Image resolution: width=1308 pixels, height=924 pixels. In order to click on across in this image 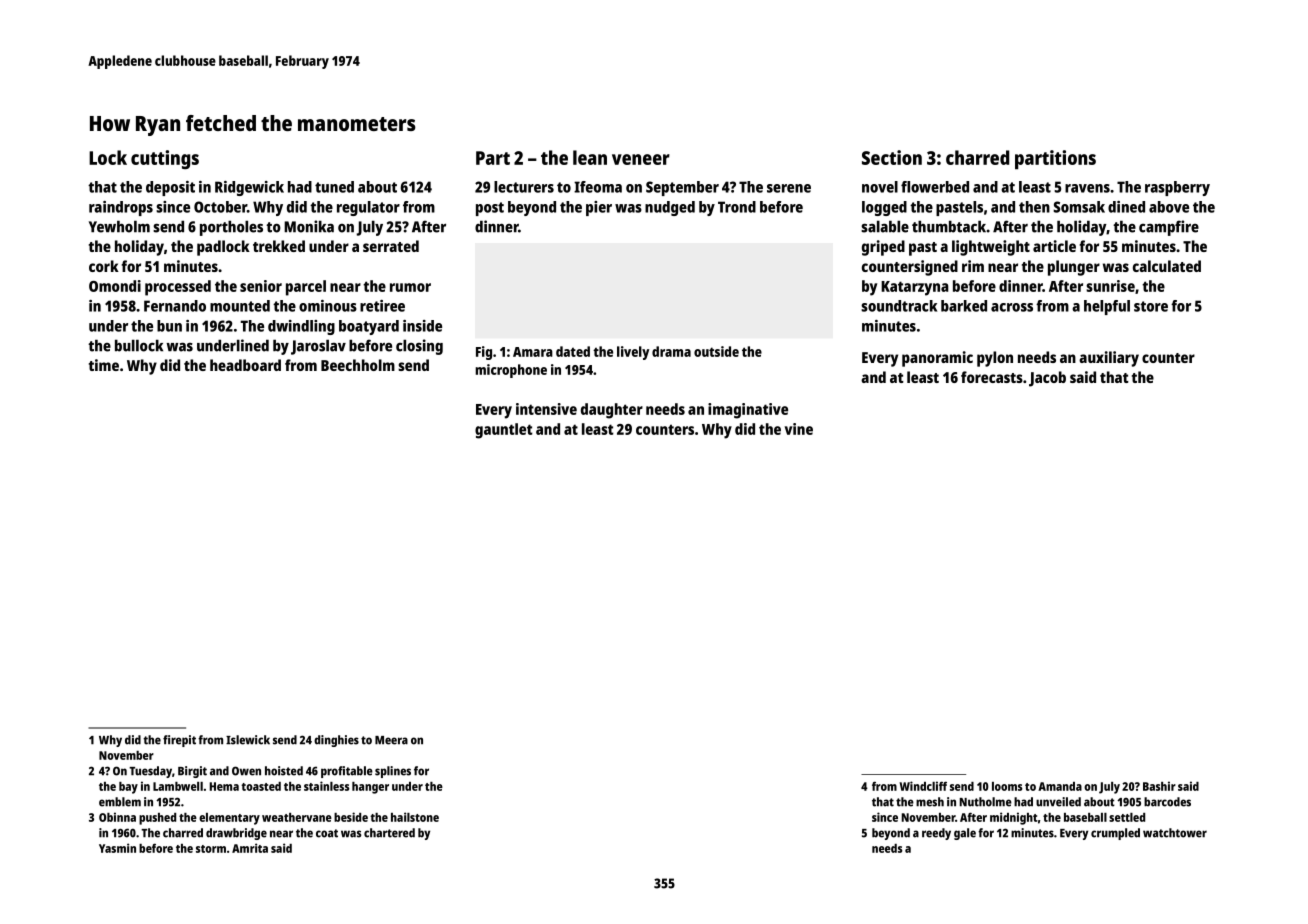, I will do `click(1012, 307)`.
